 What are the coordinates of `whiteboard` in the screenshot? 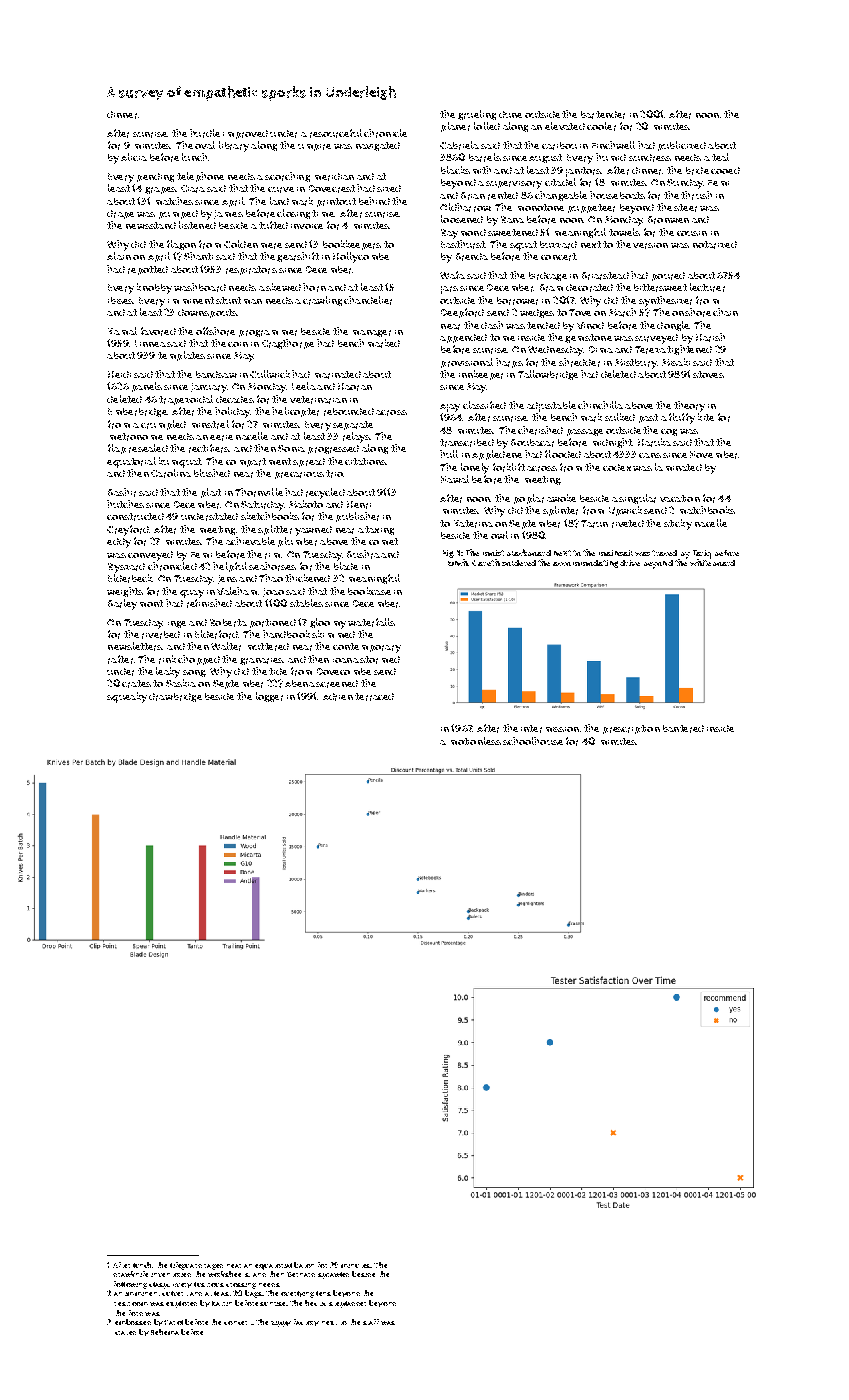 It's located at (712, 562).
